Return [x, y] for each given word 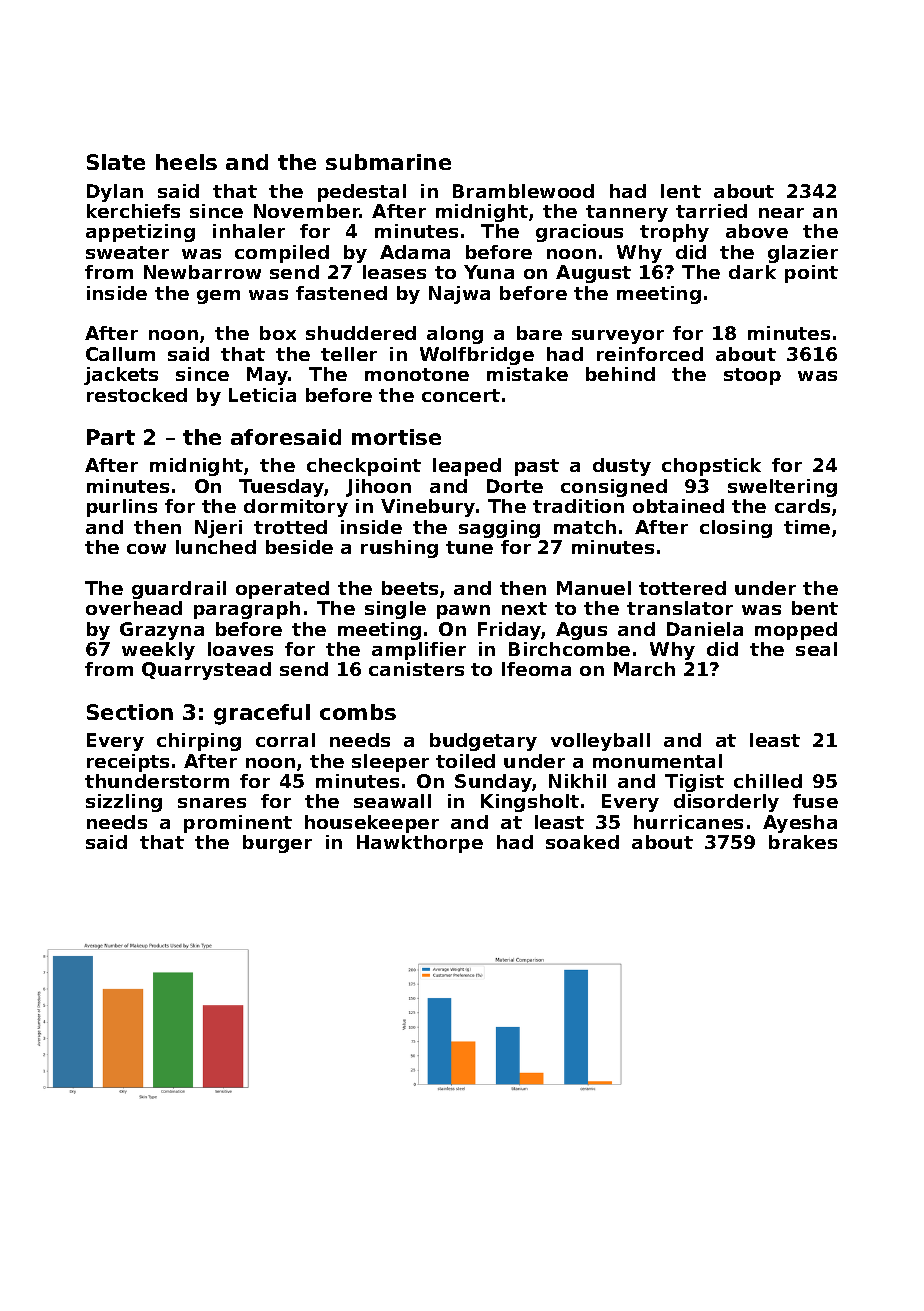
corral [285, 740]
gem [218, 297]
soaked [582, 842]
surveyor [618, 337]
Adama [415, 252]
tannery [627, 213]
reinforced [650, 354]
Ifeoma [536, 669]
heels [186, 162]
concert [461, 395]
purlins [122, 508]
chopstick [711, 467]
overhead [134, 608]
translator [680, 608]
